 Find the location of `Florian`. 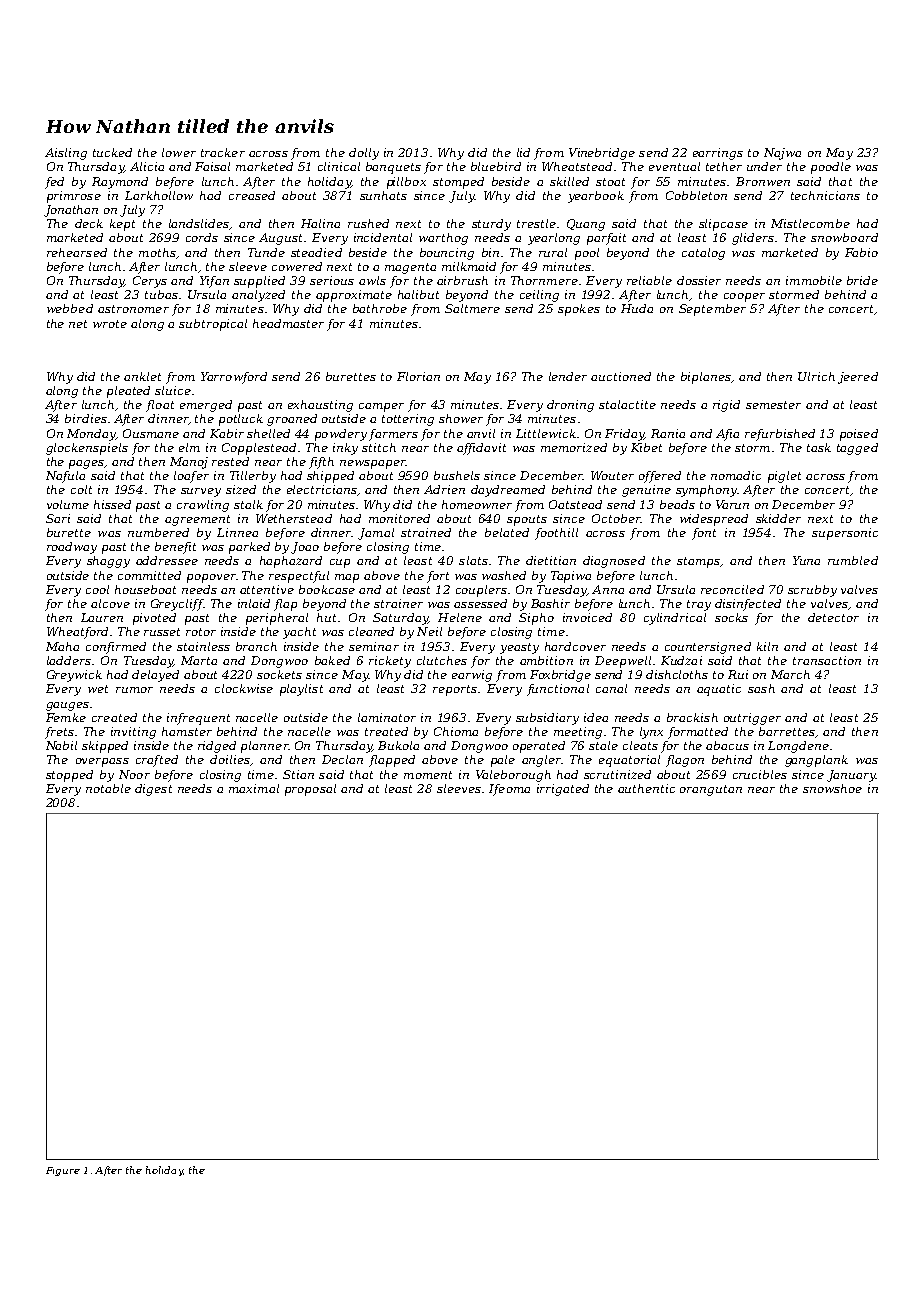

Florian is located at coordinates (418, 376).
